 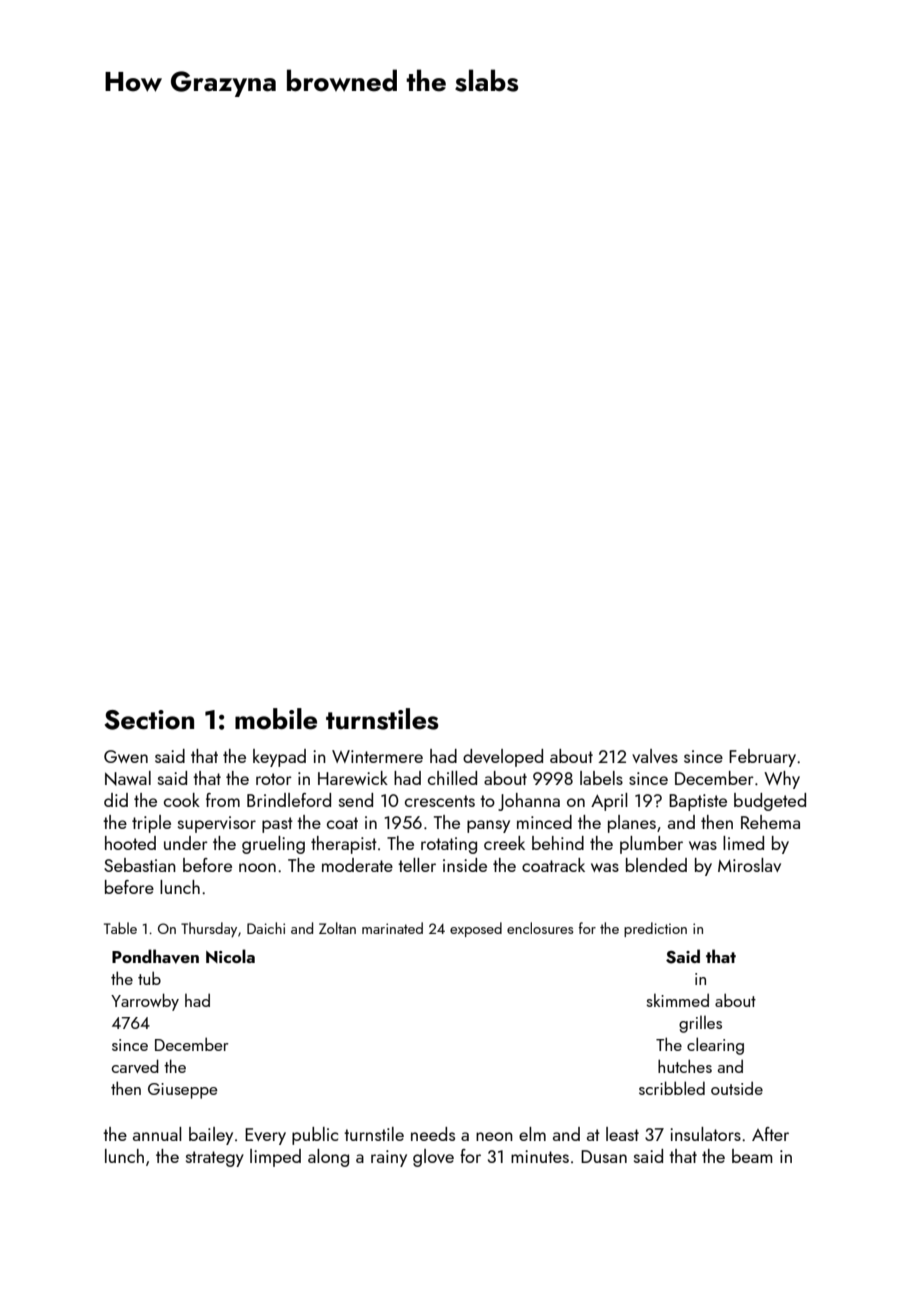 I want to click on strategy, so click(x=215, y=1159).
